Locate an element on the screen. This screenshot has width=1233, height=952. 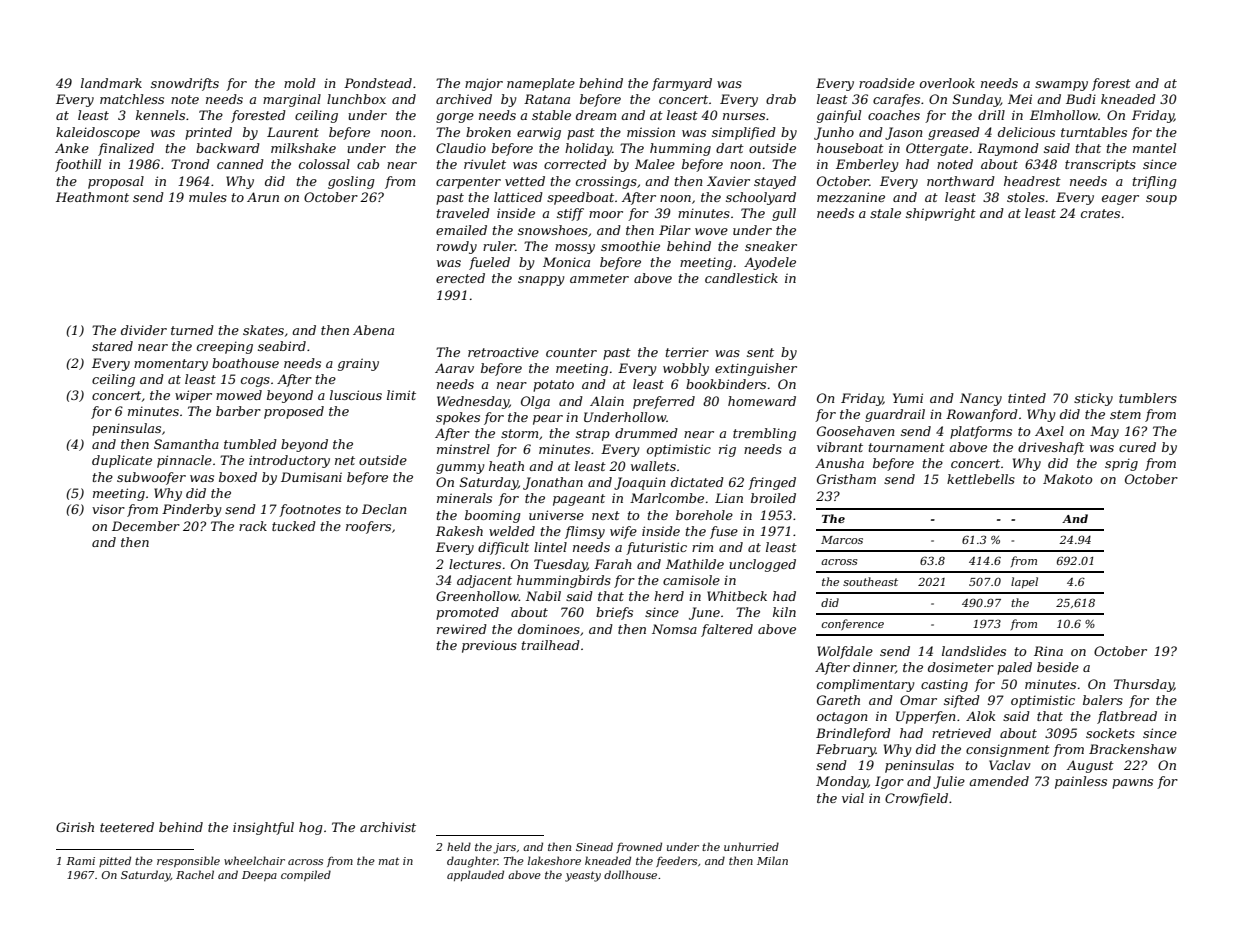
Deepa is located at coordinates (259, 876).
